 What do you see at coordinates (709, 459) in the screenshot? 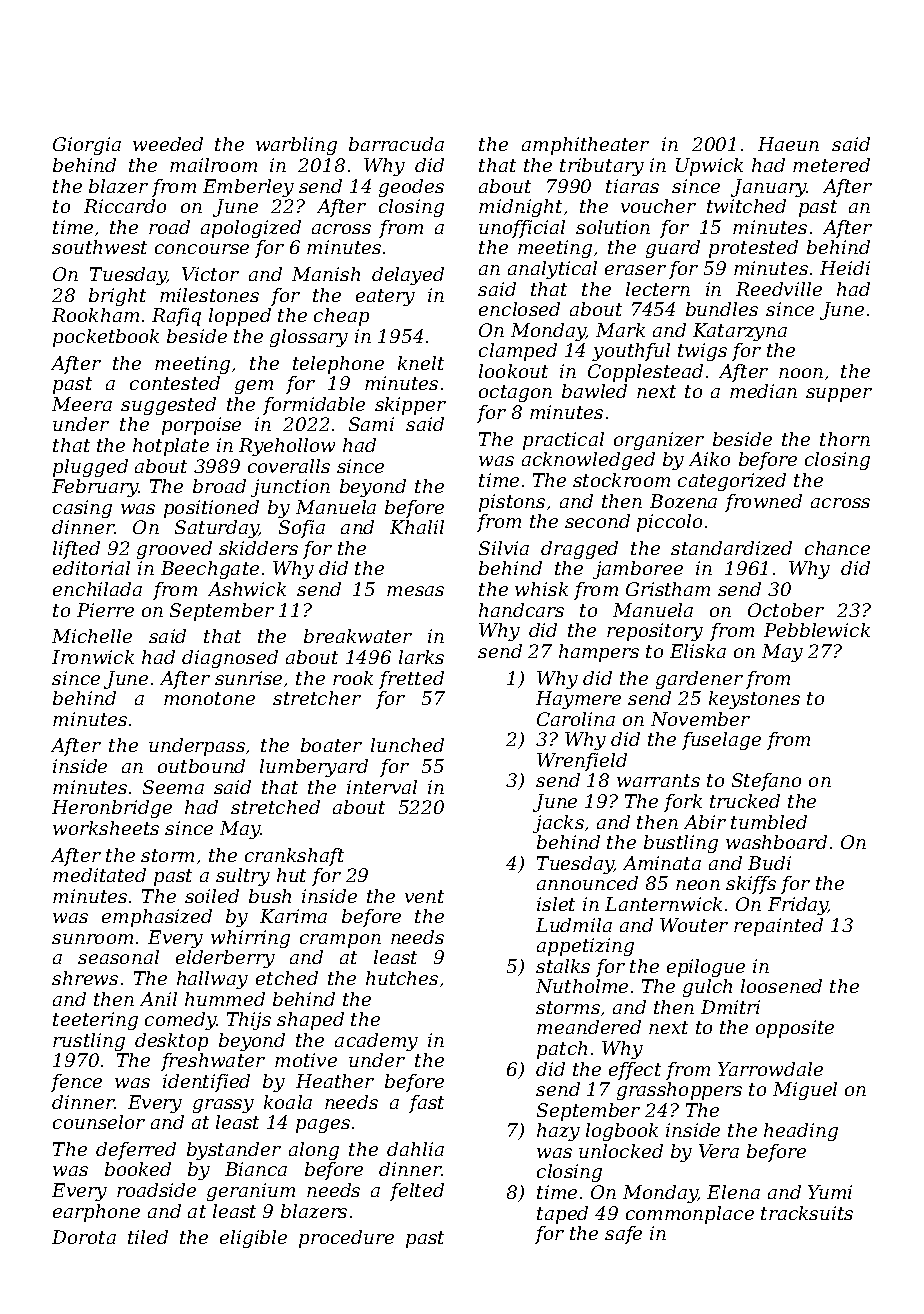
I see `Aiko` at bounding box center [709, 459].
